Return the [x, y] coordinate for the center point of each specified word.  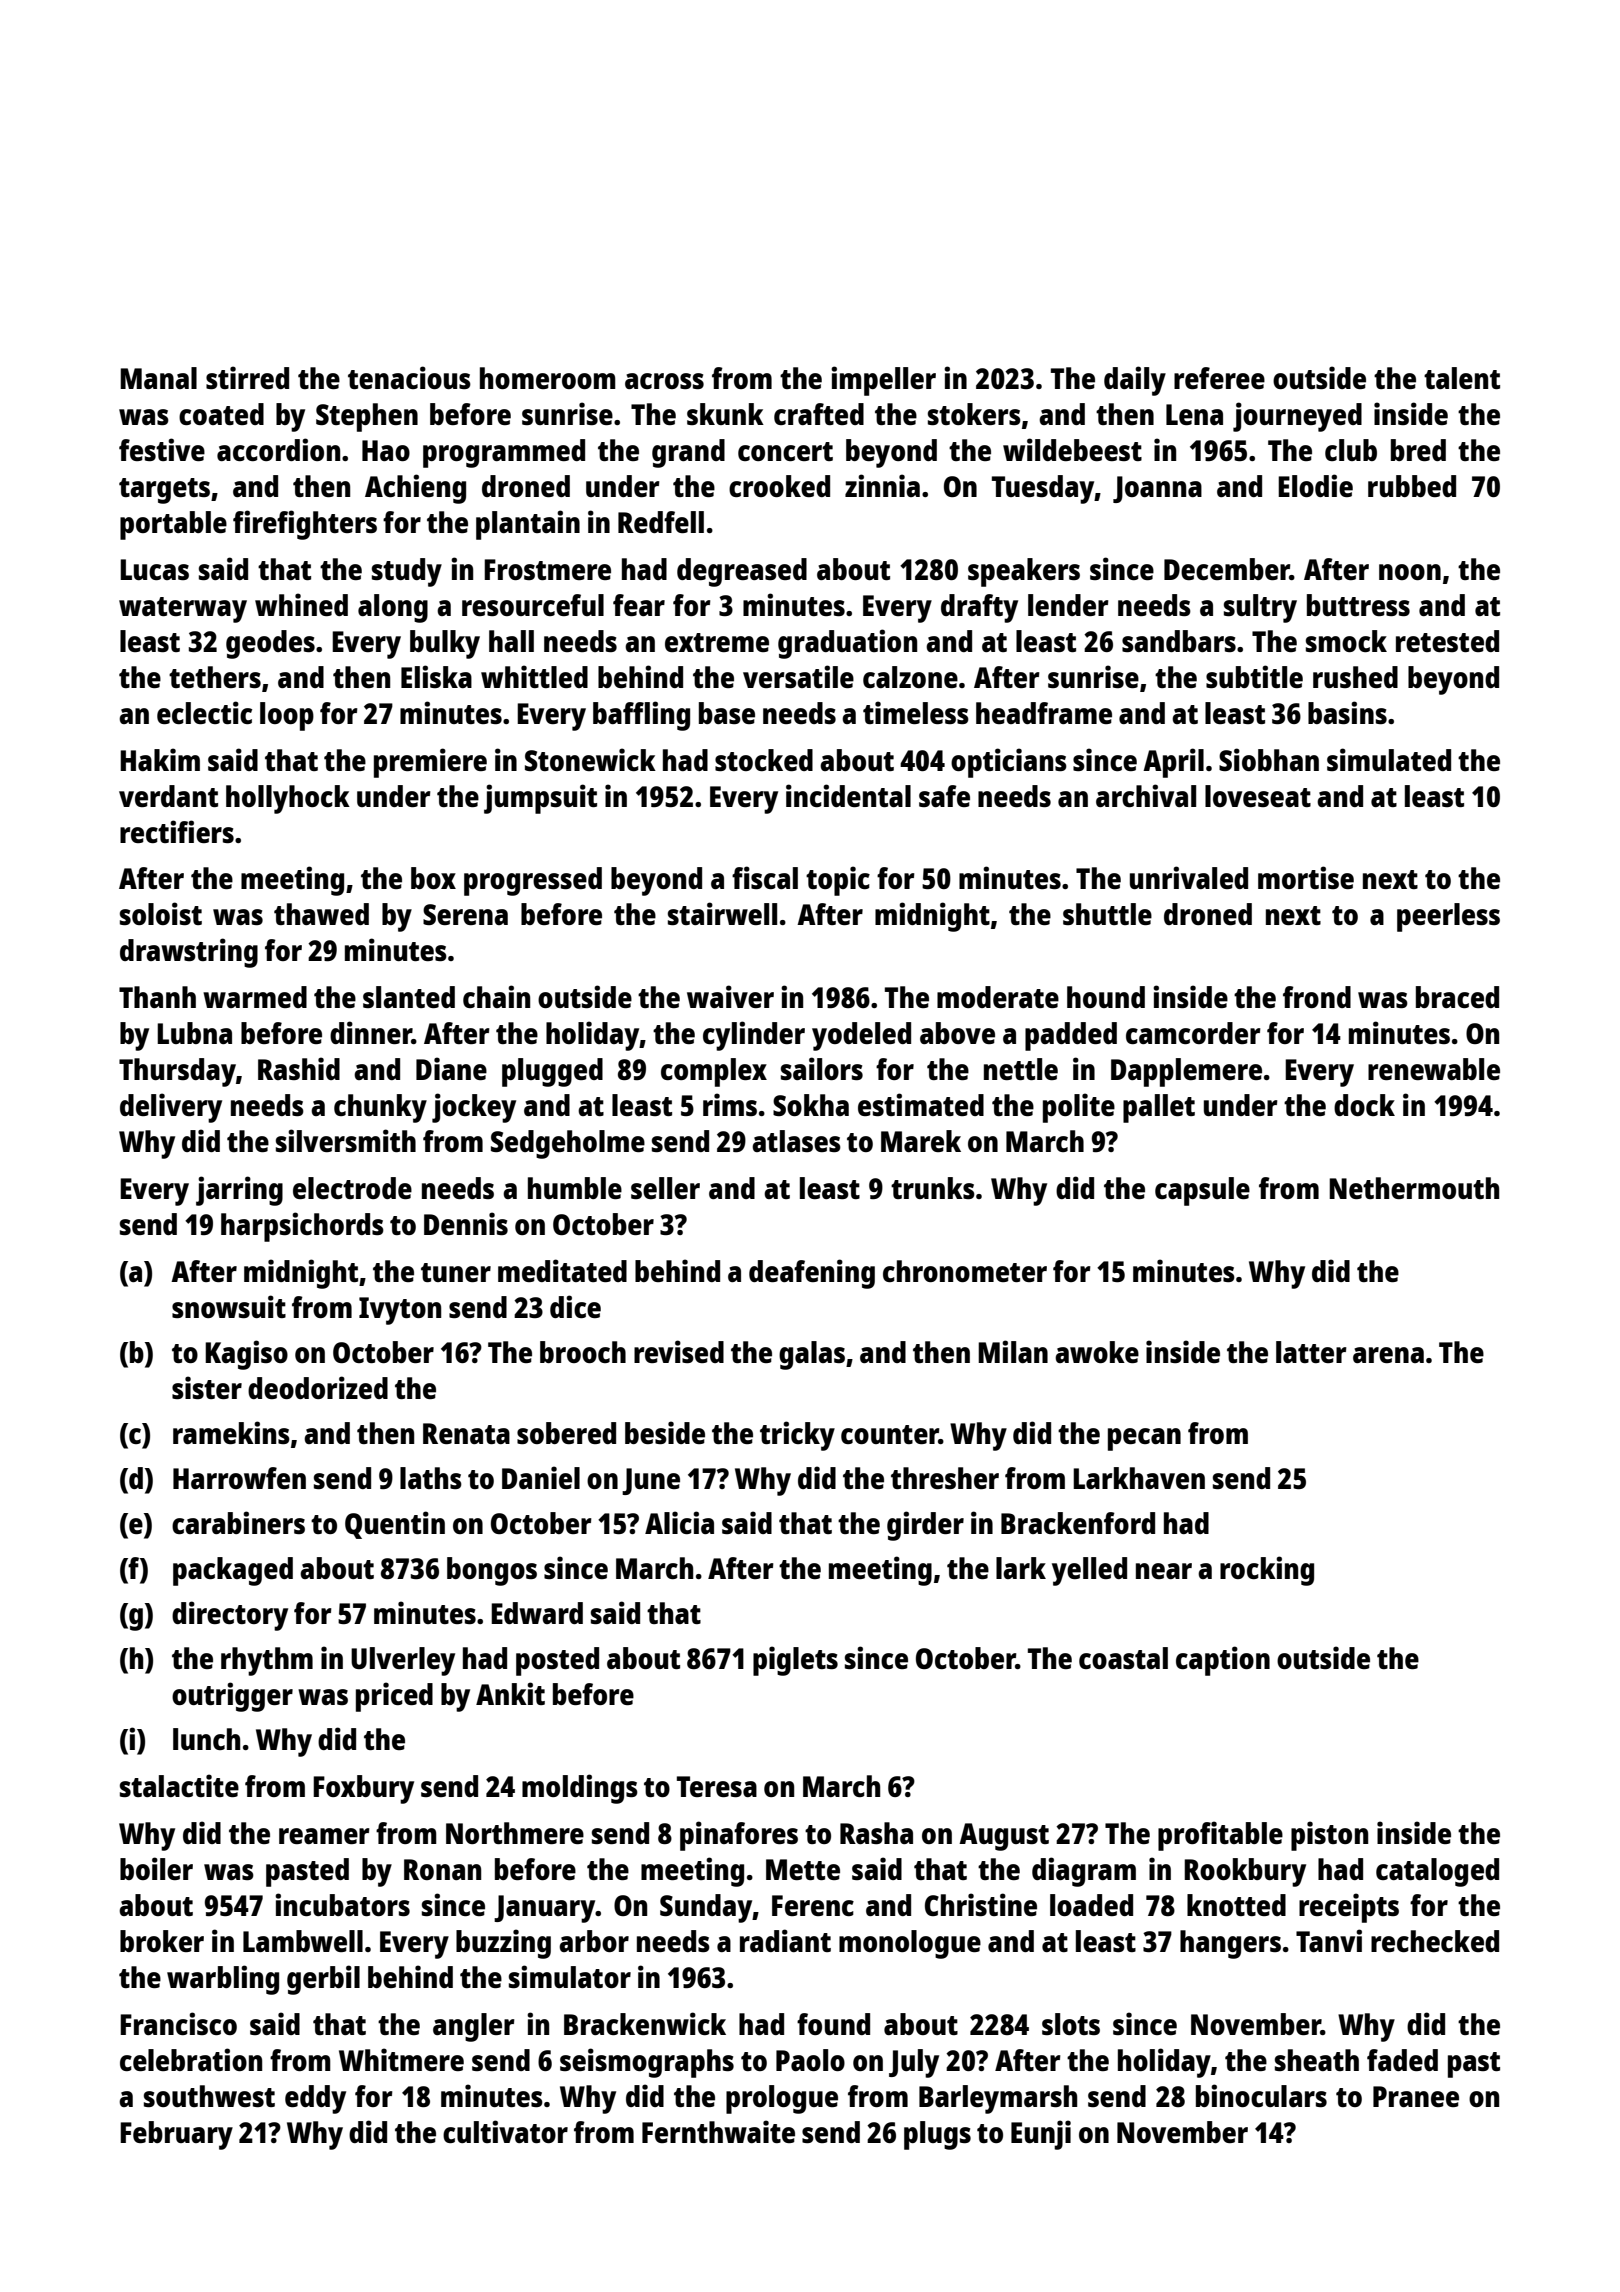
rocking [1267, 1571]
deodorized [318, 1387]
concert [785, 451]
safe [944, 796]
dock [1364, 1105]
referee [1219, 378]
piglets [795, 1661]
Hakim [160, 759]
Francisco [178, 2023]
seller [665, 1188]
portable [173, 525]
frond [1317, 997]
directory [230, 1616]
